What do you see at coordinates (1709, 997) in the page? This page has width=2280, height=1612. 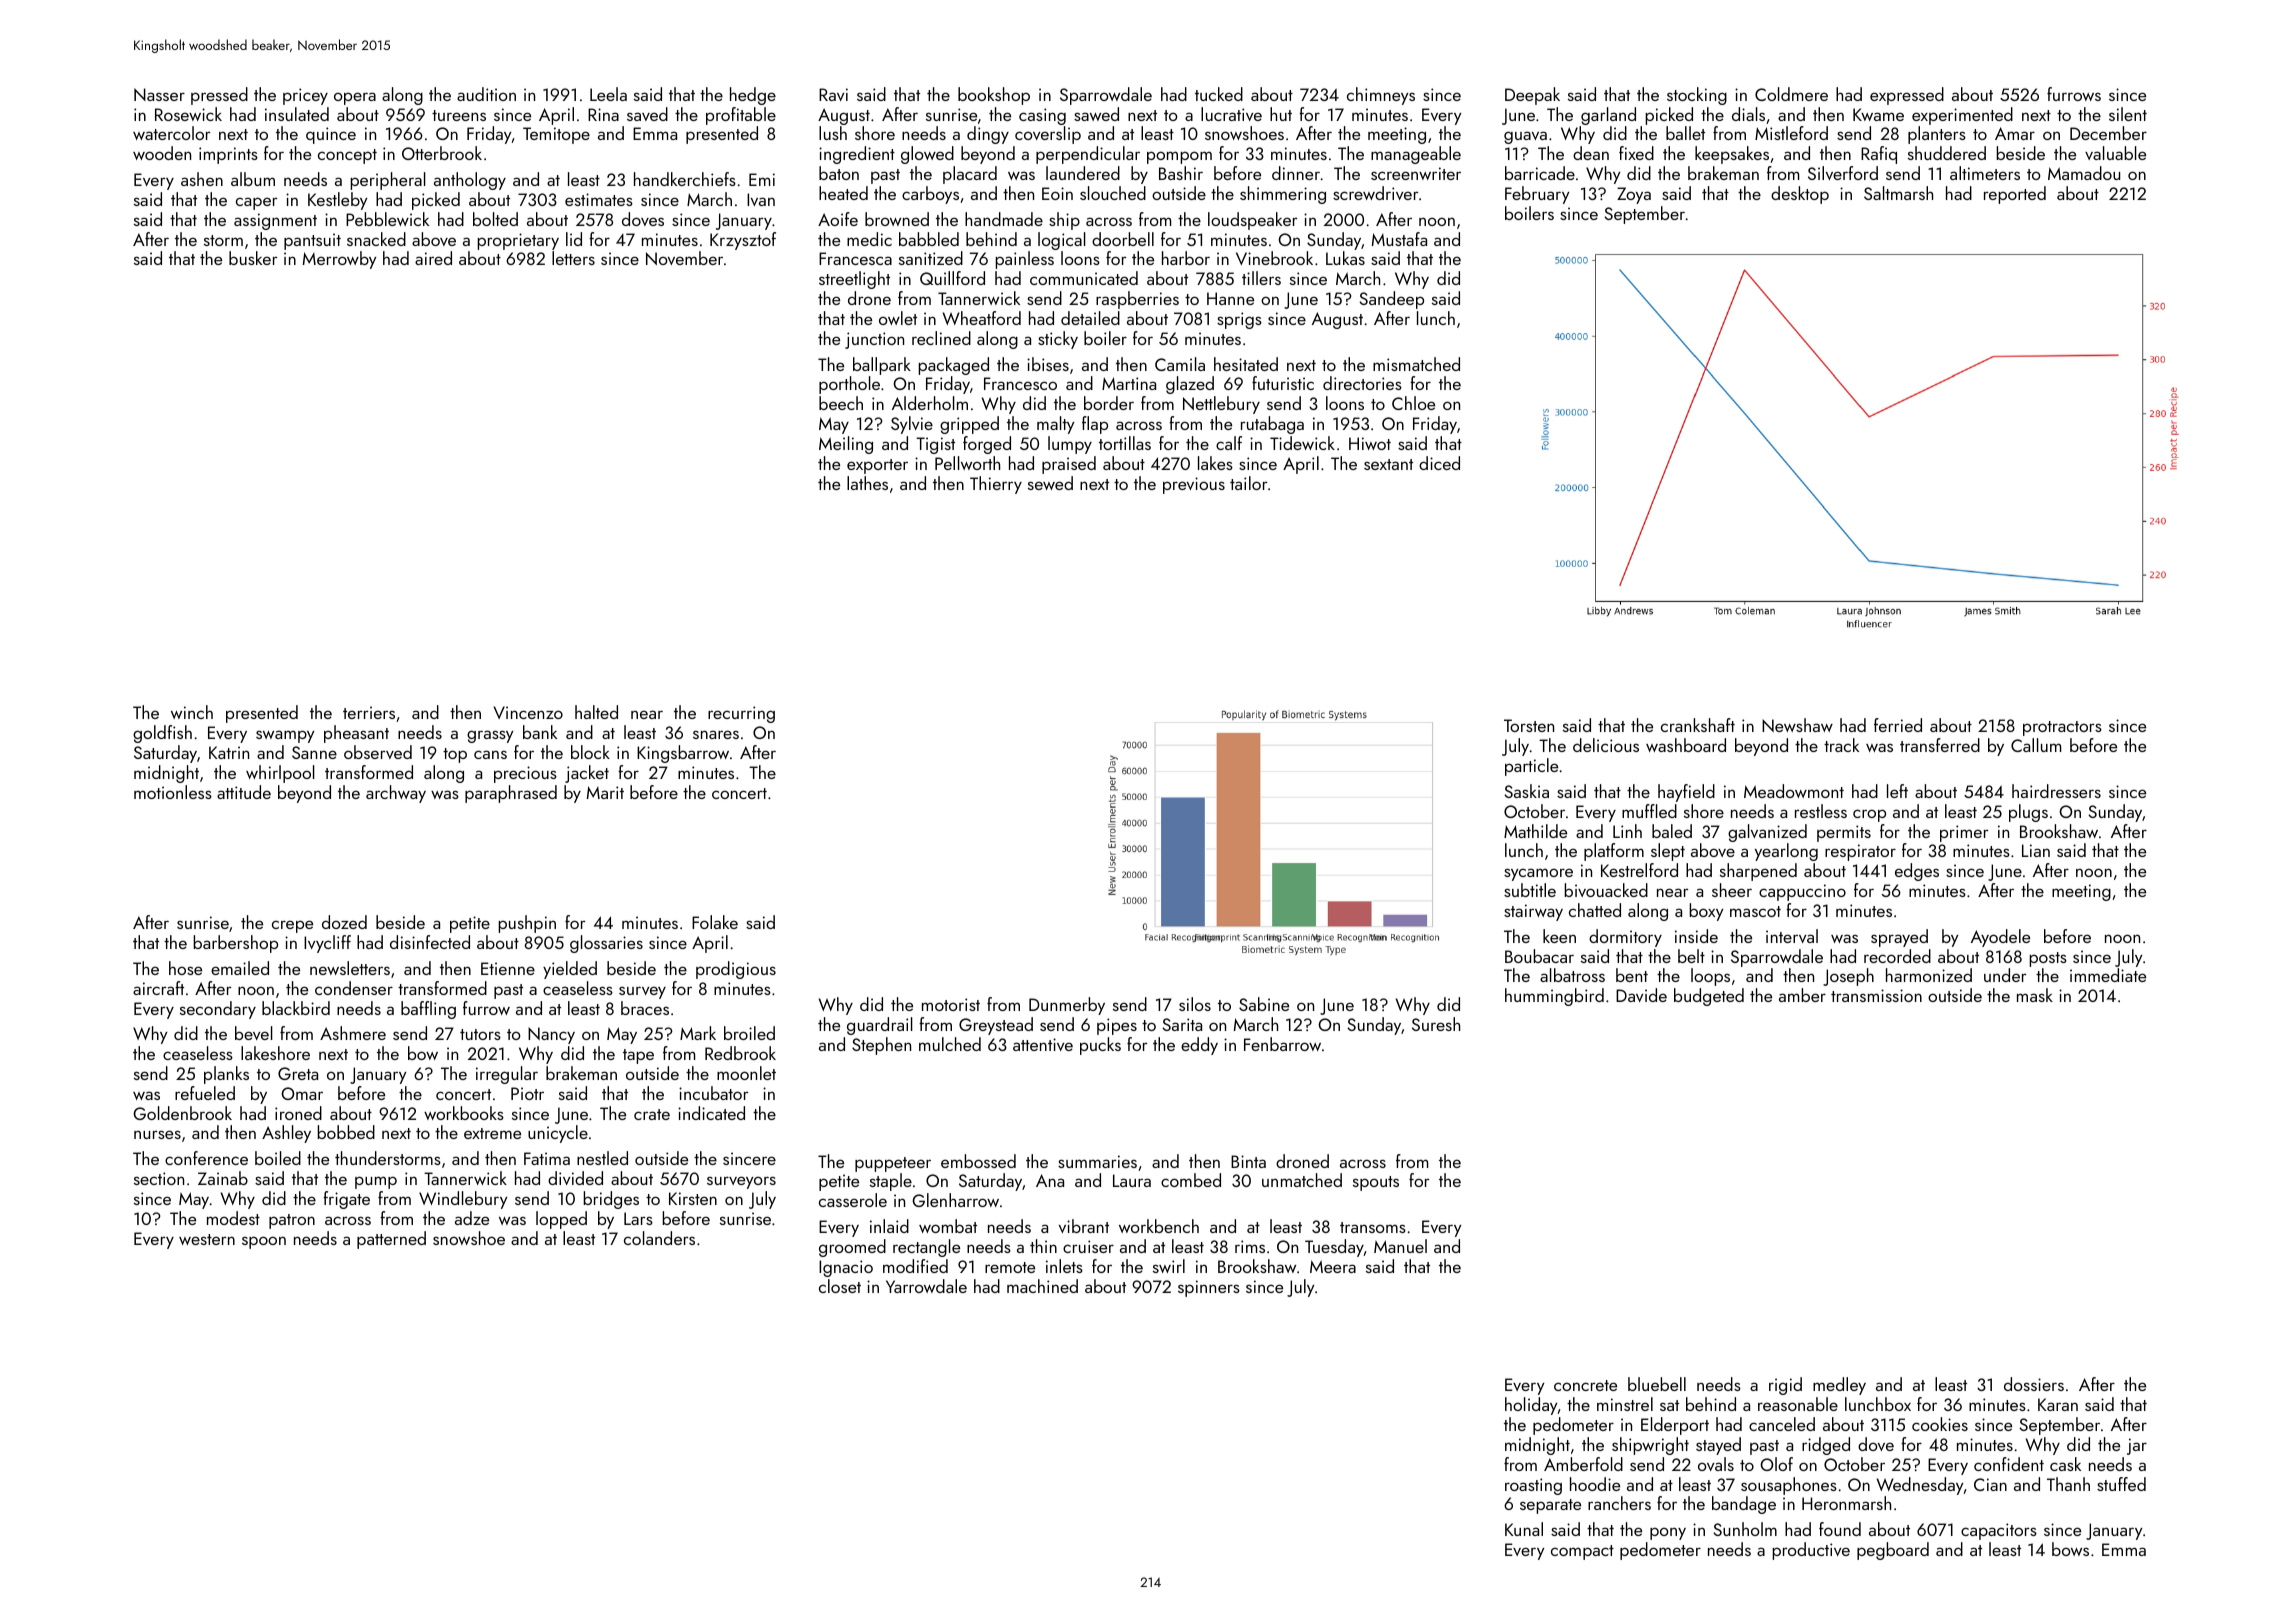 I see `budgeted` at bounding box center [1709, 997].
